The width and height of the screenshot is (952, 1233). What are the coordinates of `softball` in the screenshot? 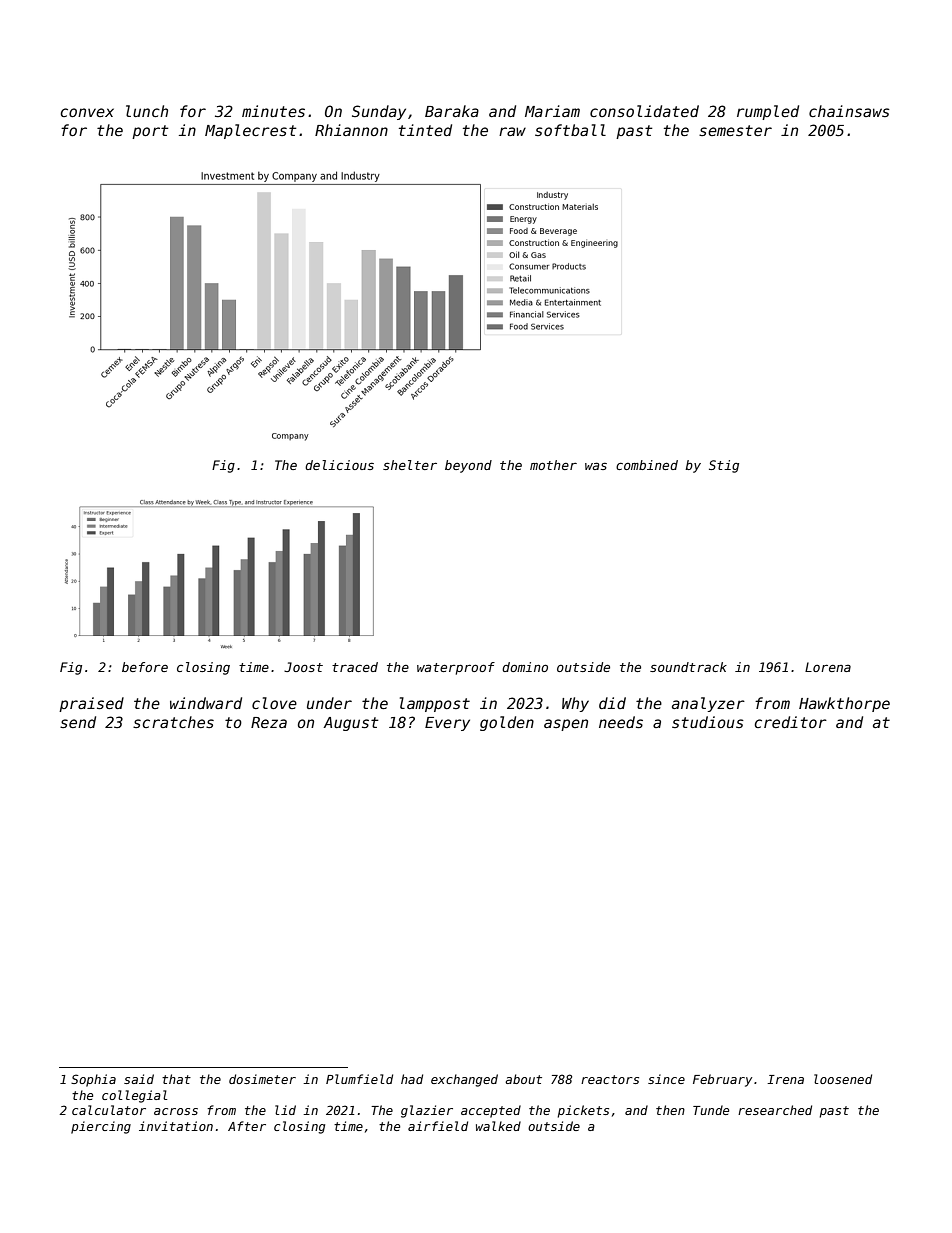 It's located at (570, 130).
